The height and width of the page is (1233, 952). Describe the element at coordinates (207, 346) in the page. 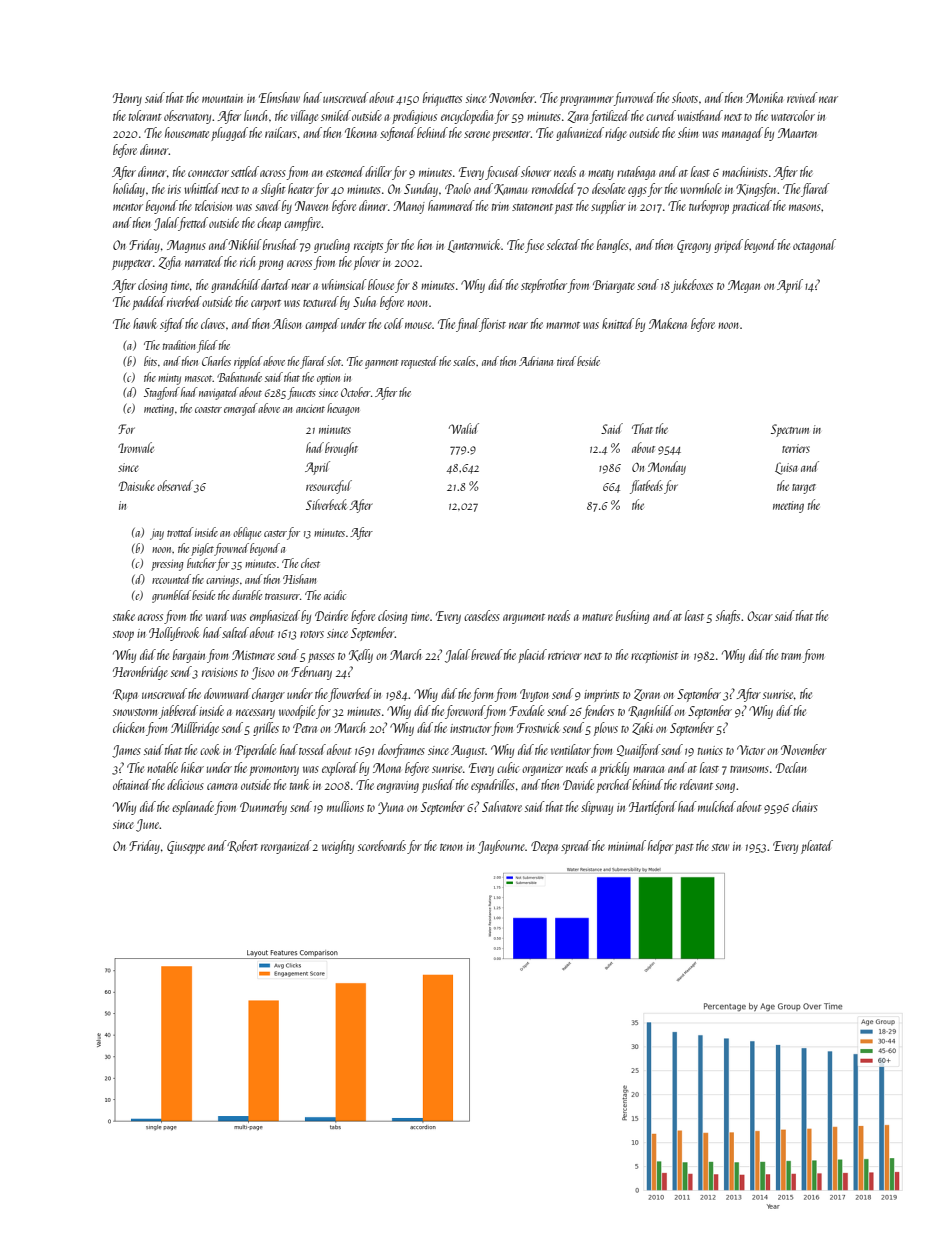

I see `filed` at that location.
